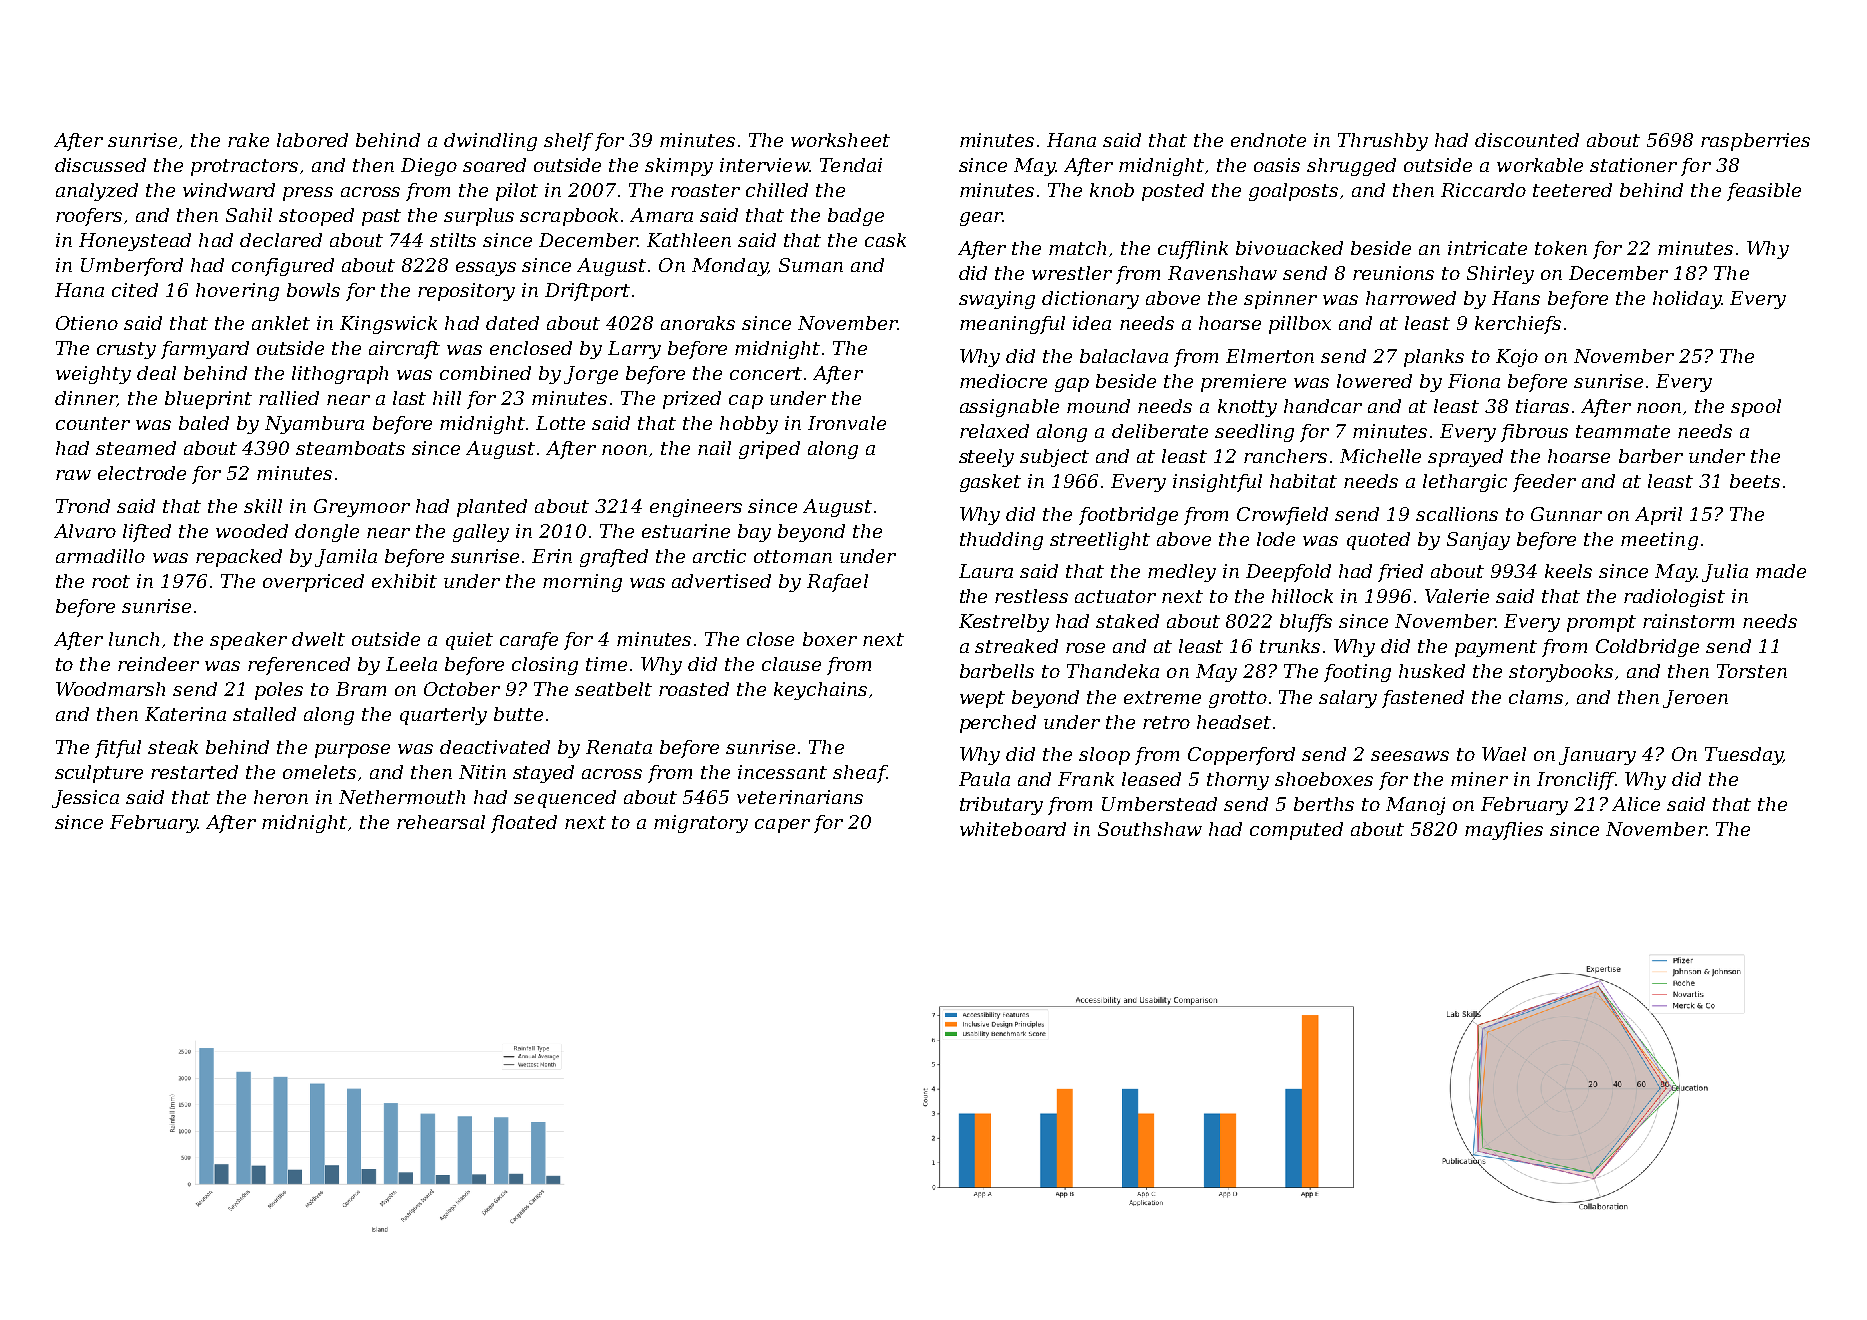  I want to click on endnote, so click(1268, 140).
